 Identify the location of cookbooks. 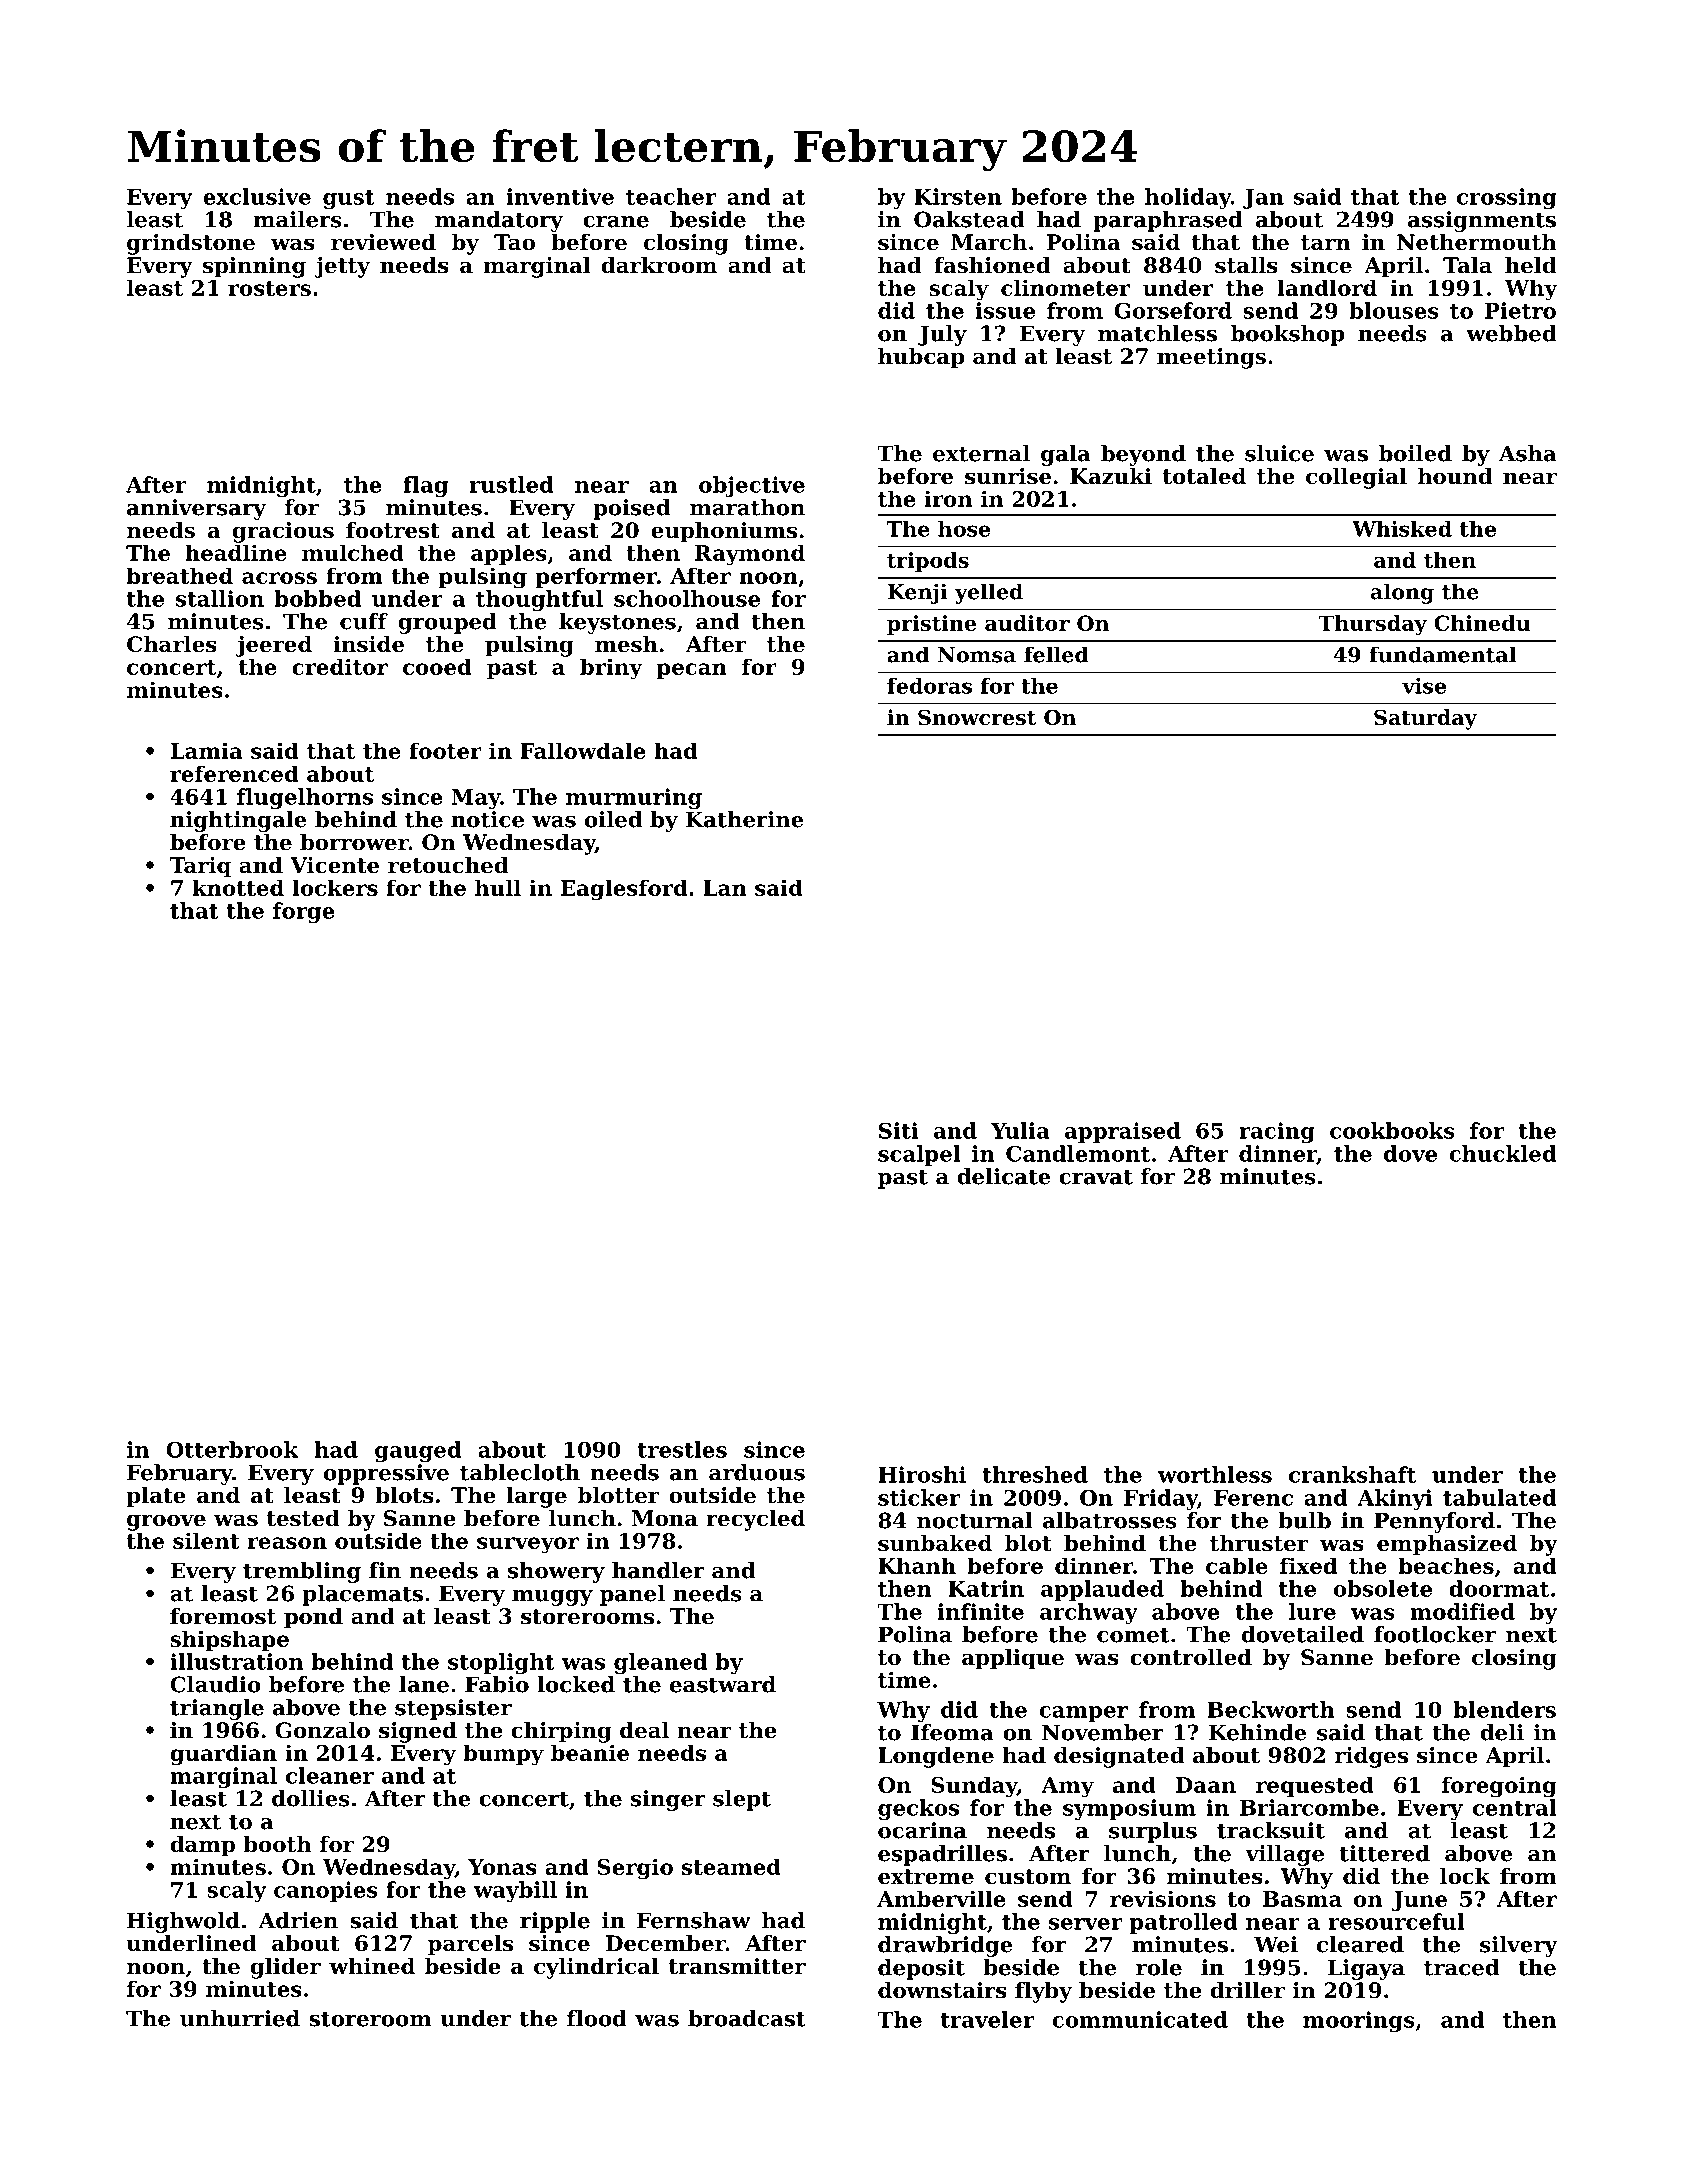
(1392, 1130).
